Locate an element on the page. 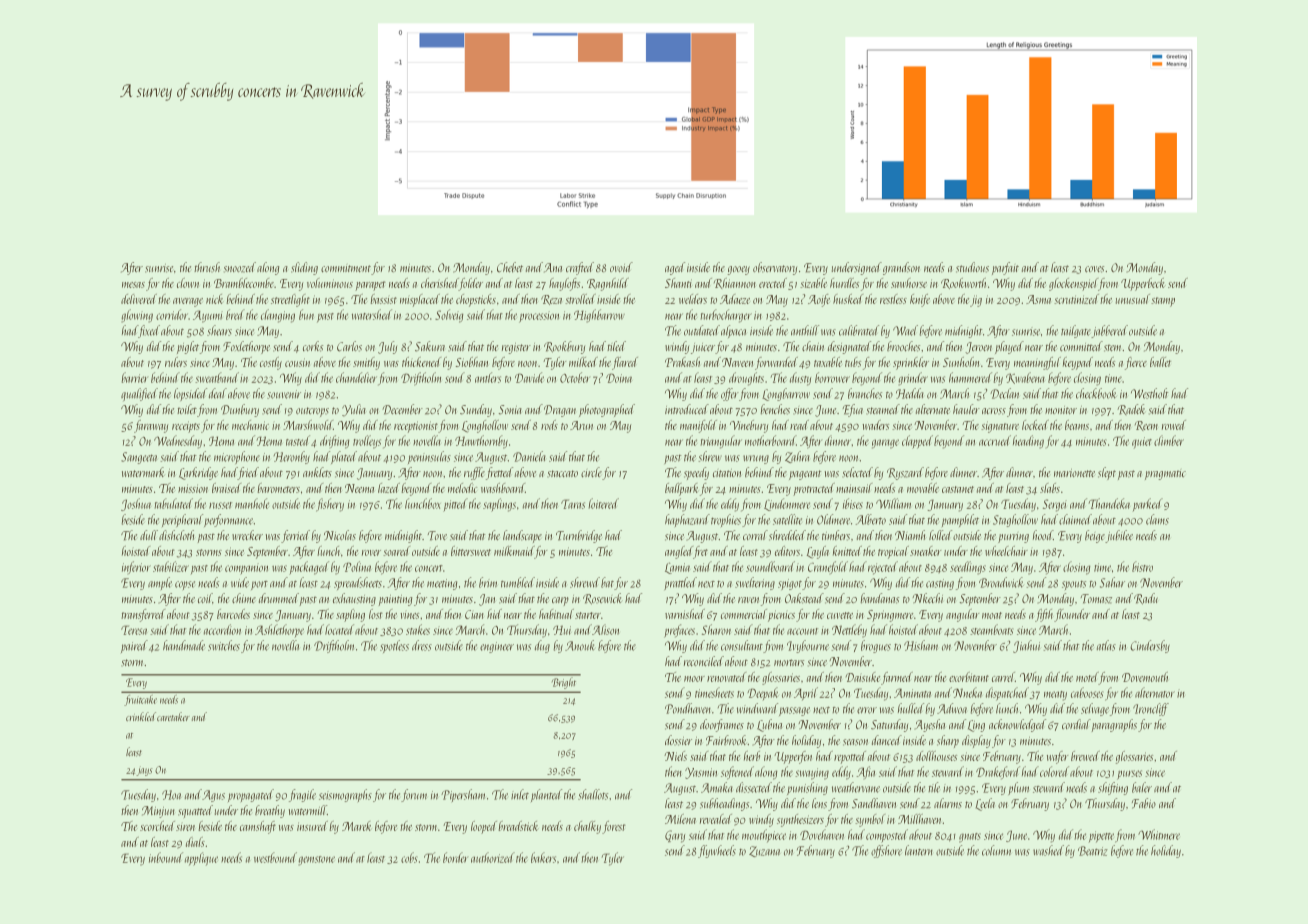 This document has height=924, width=1308. caretaker is located at coordinates (173, 716).
